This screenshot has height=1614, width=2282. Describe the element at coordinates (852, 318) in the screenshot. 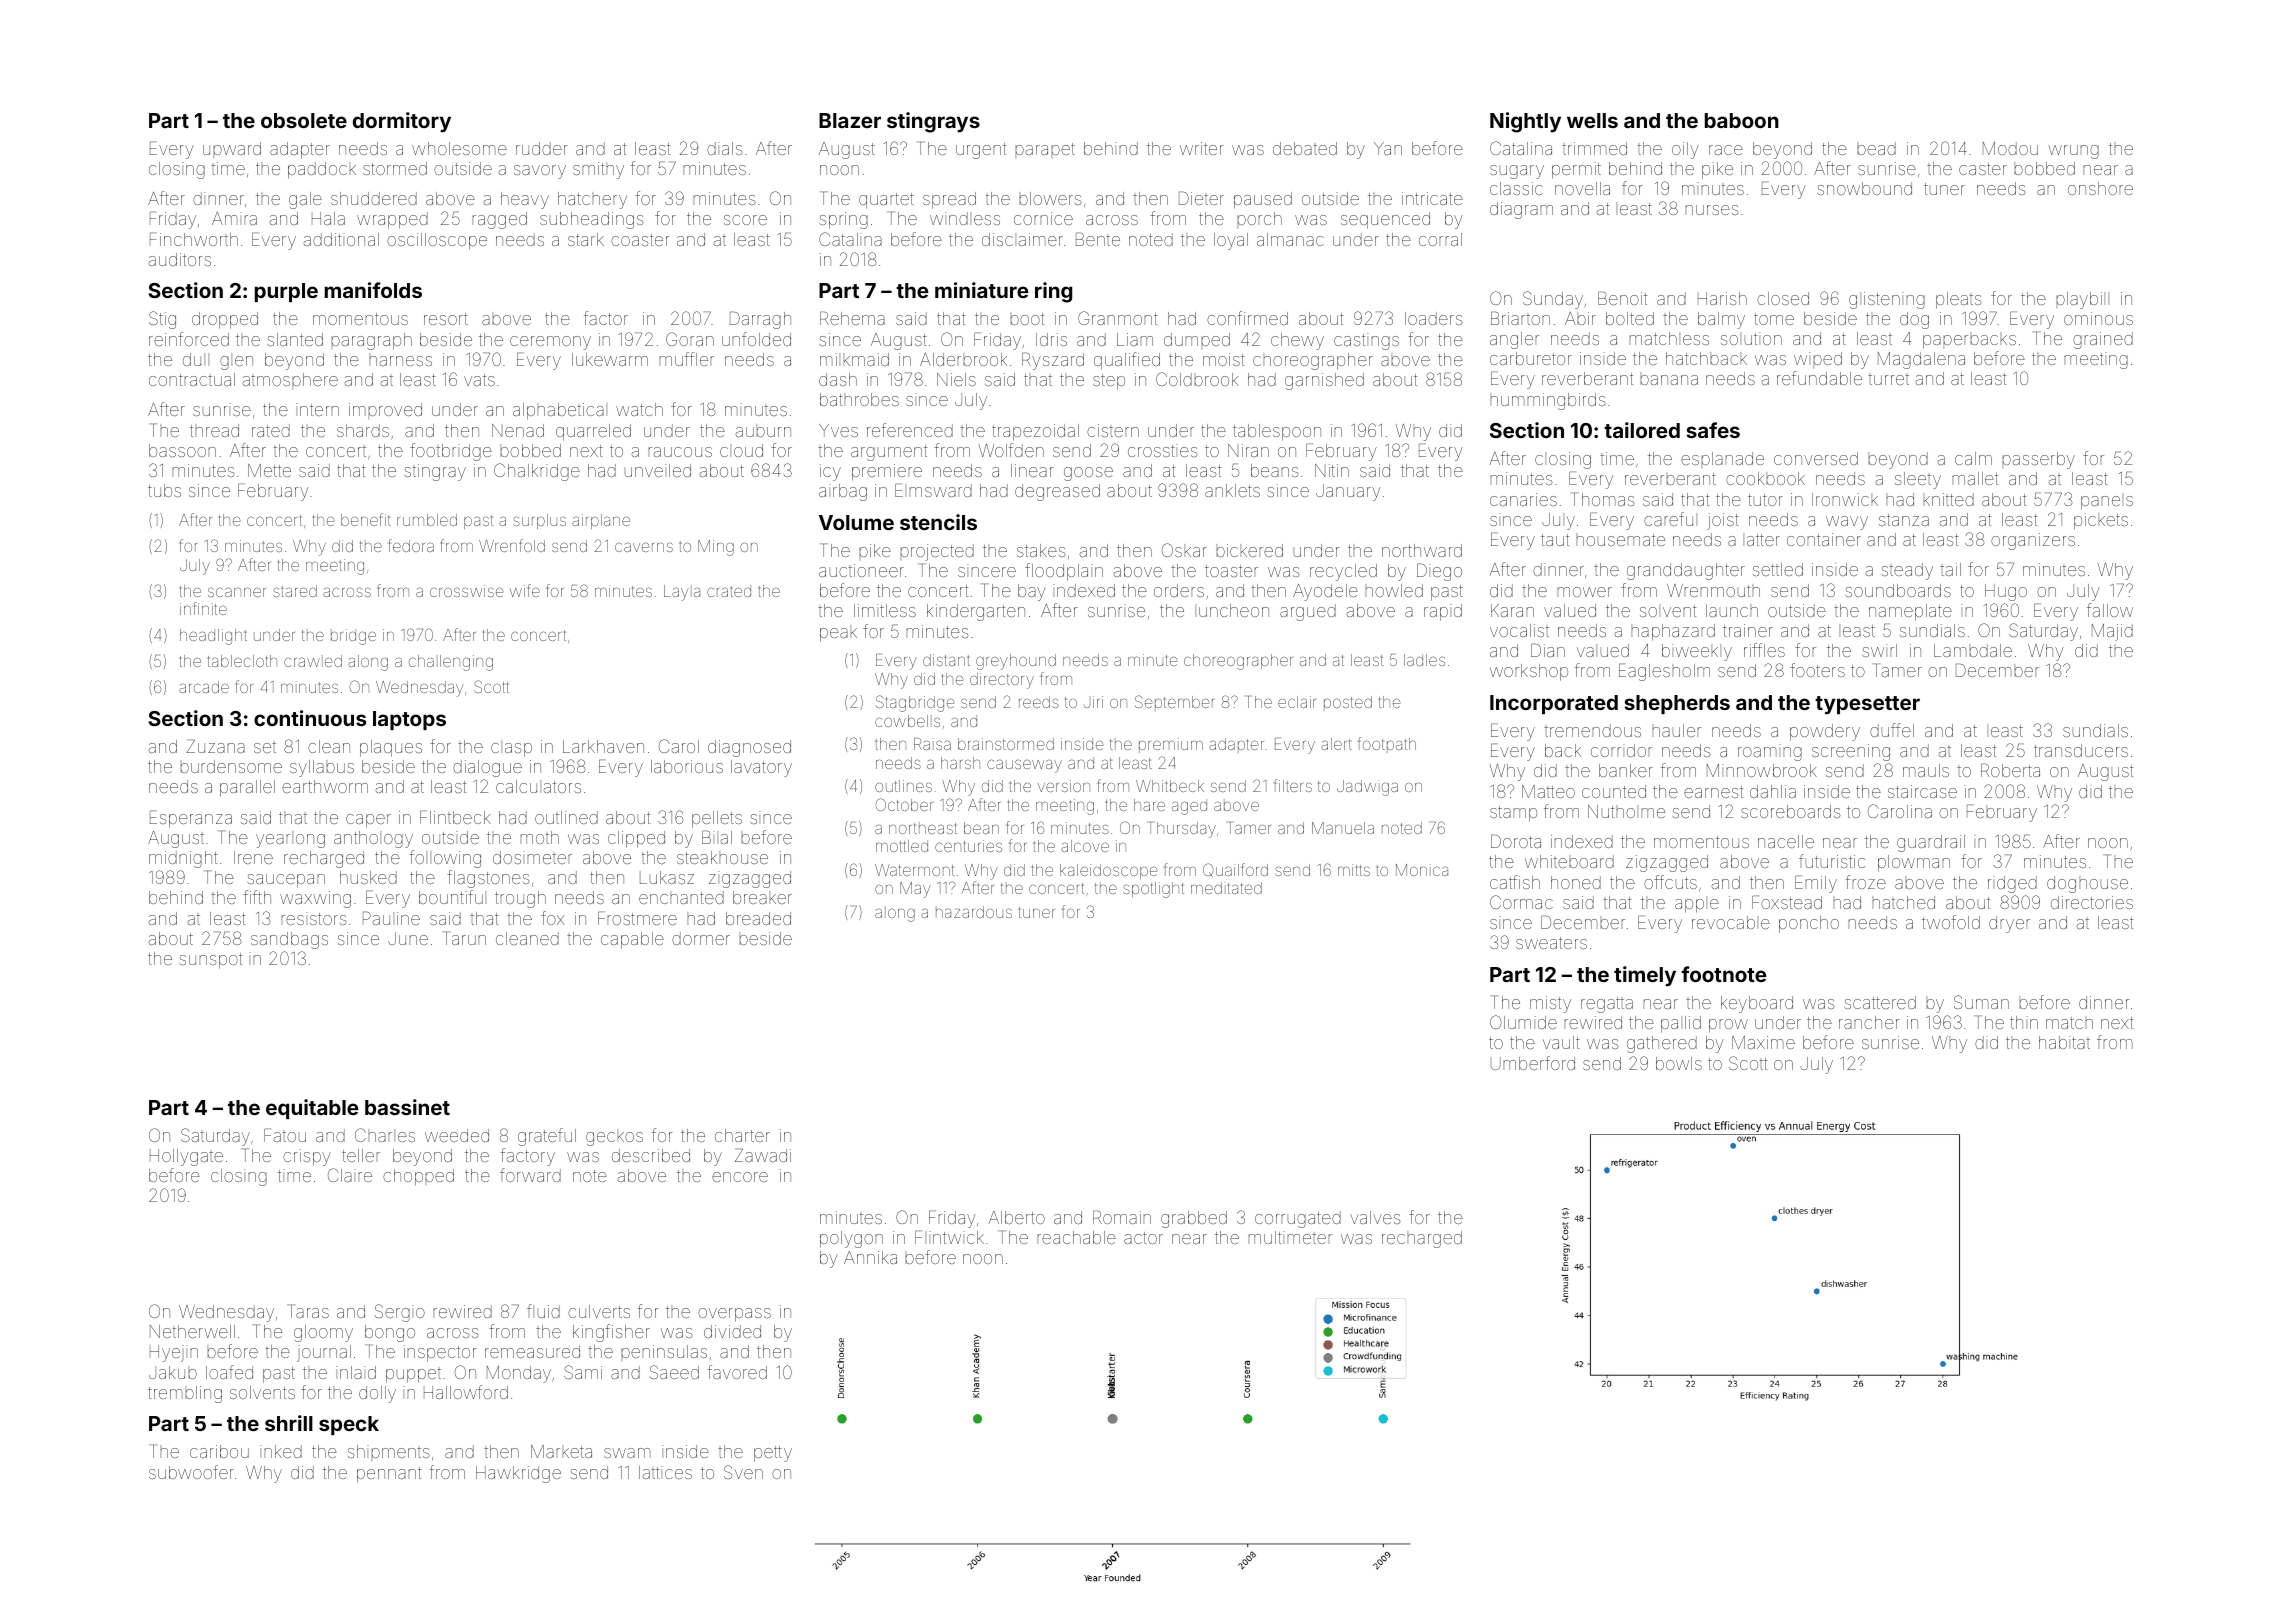

I see `Rehema` at that location.
